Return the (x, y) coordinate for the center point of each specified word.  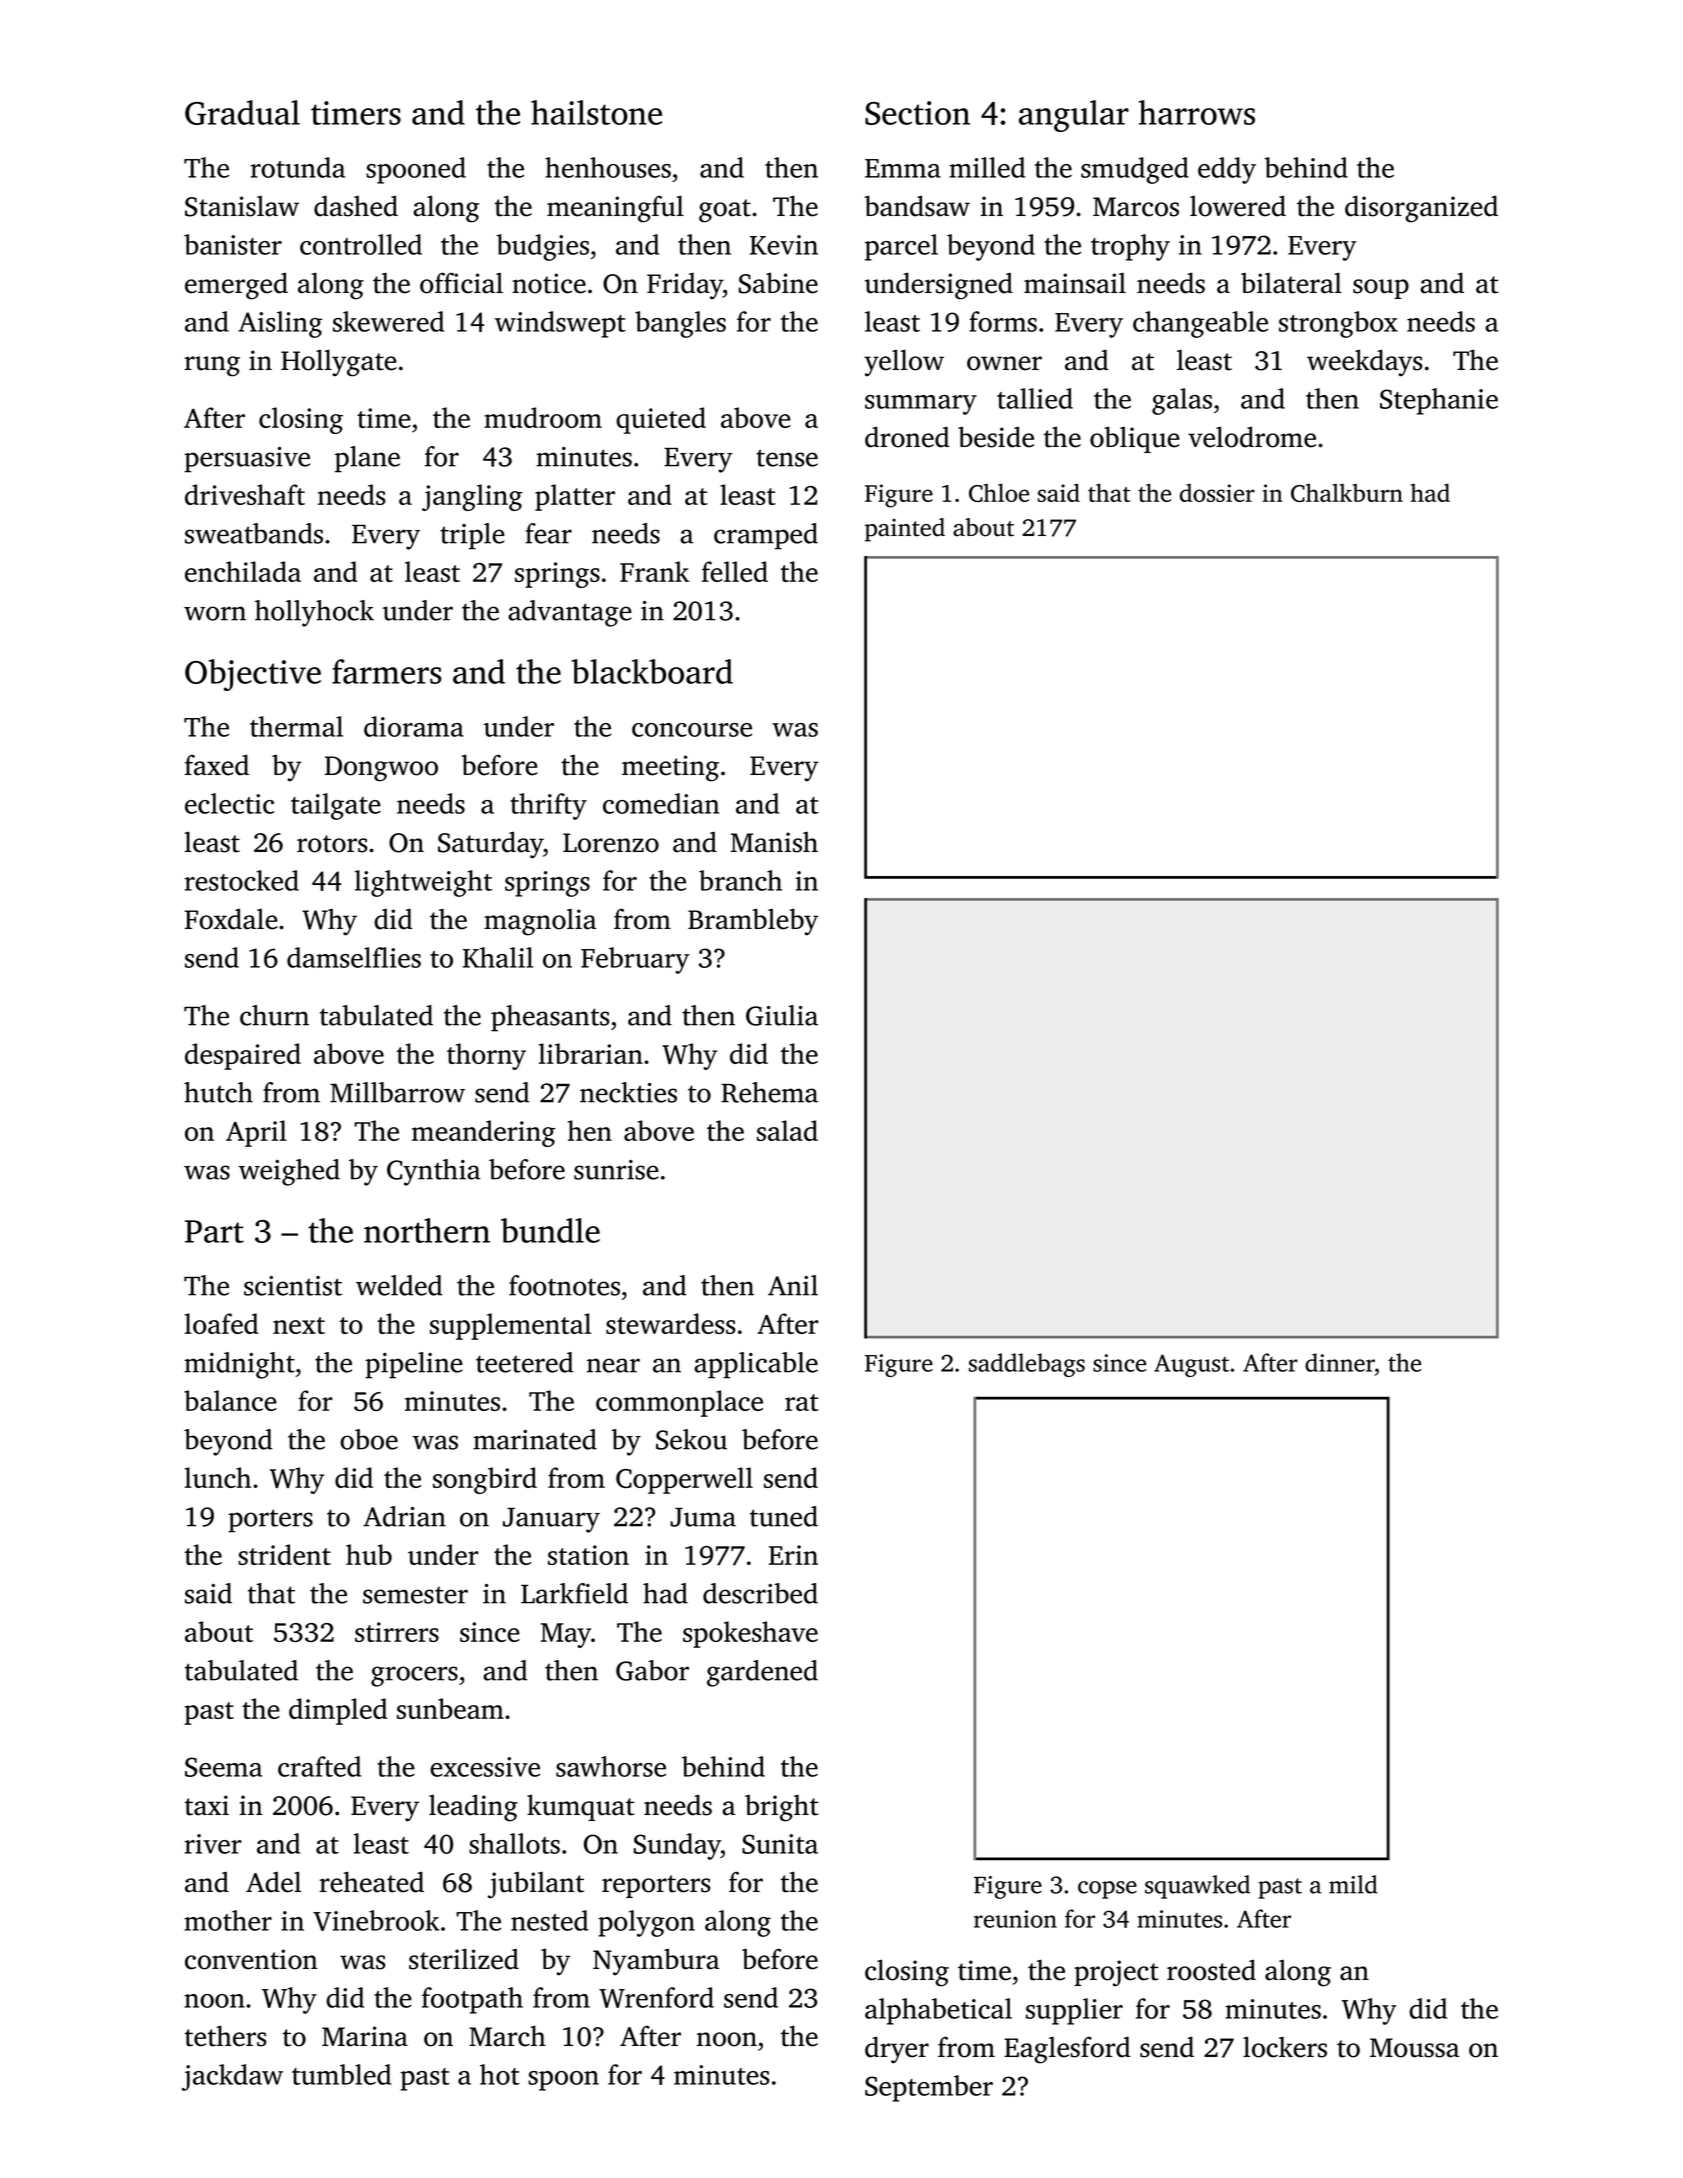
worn (215, 613)
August (1191, 1365)
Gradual (242, 112)
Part (214, 1231)
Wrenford (656, 1997)
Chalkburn (1347, 492)
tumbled (341, 2074)
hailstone (596, 112)
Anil (793, 1285)
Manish (774, 842)
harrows (1197, 112)
